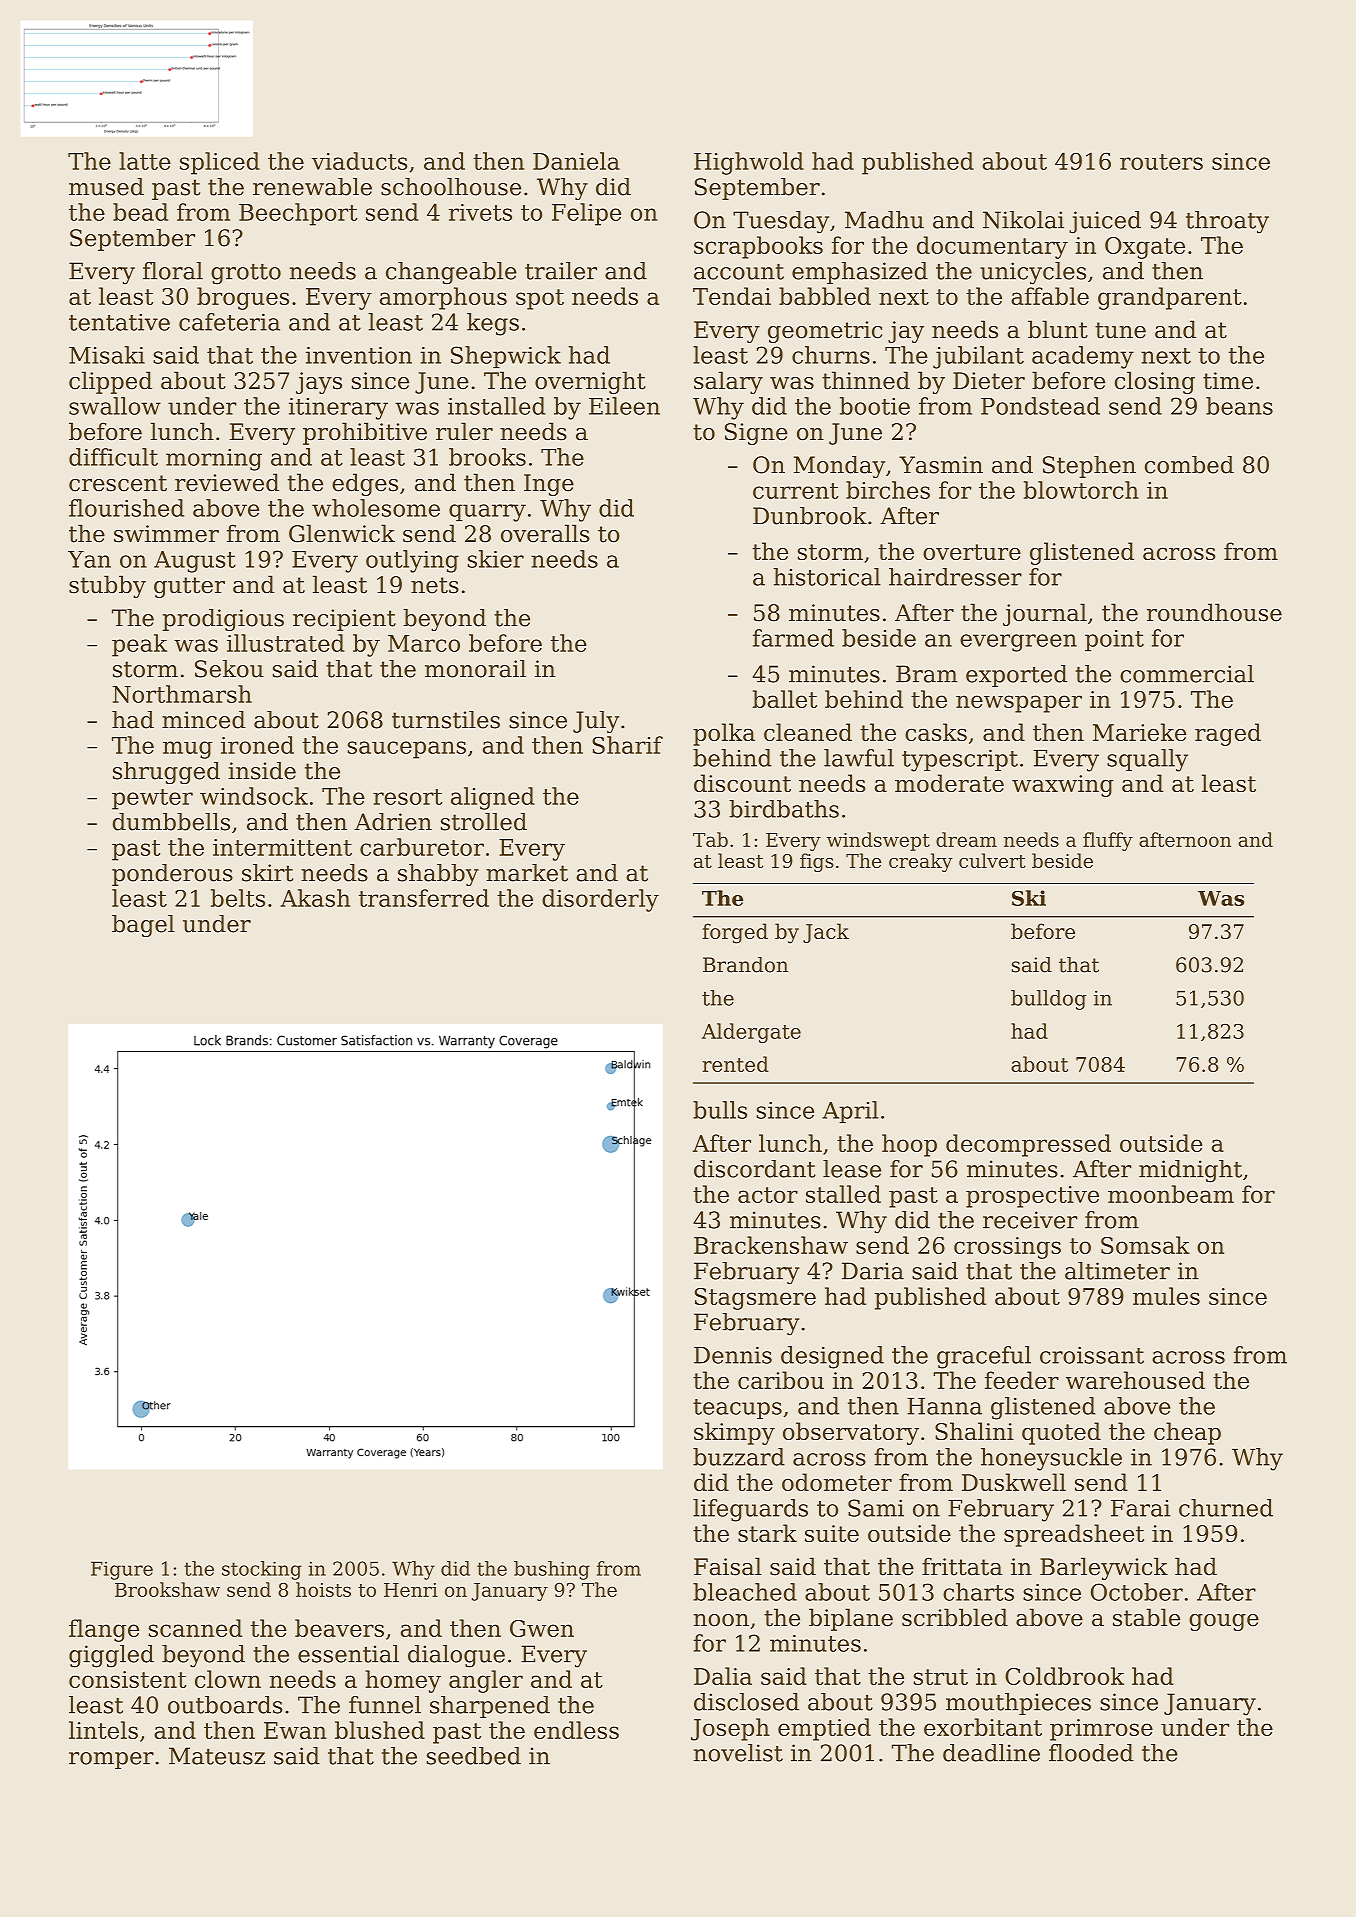  What do you see at coordinates (723, 1676) in the image?
I see `Dalia` at bounding box center [723, 1676].
